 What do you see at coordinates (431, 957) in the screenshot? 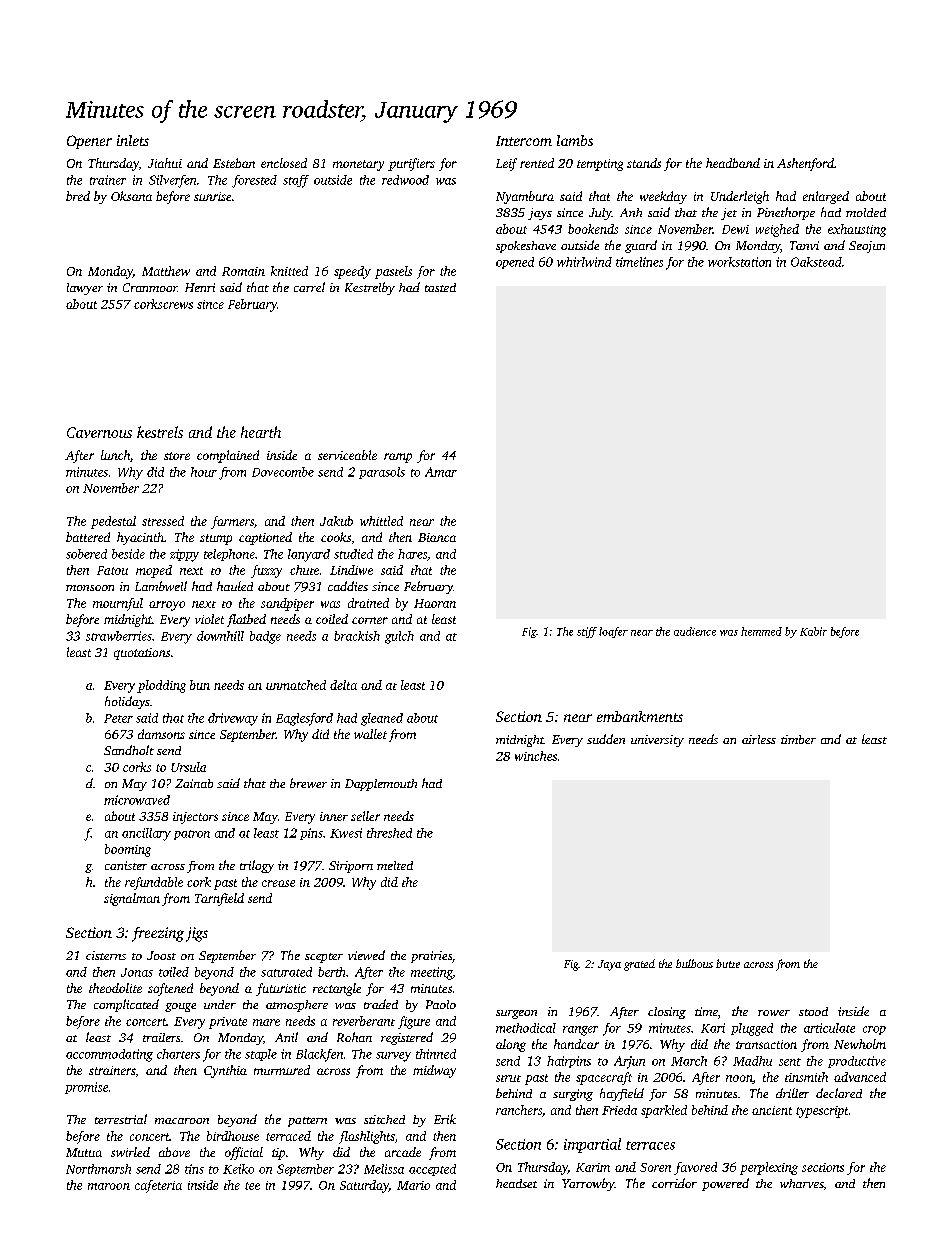
I see `prairies` at bounding box center [431, 957].
